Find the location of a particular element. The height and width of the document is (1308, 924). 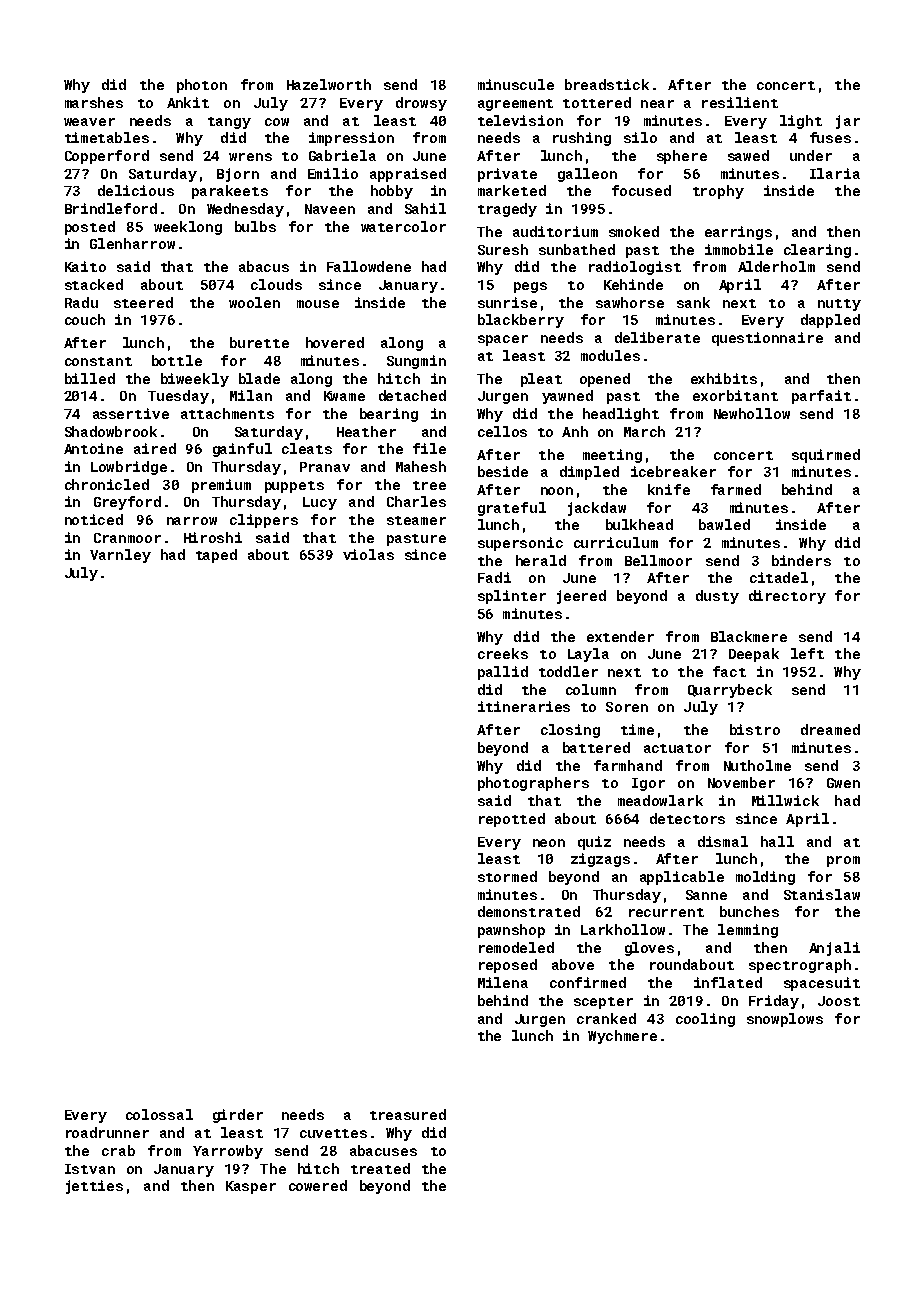

steered is located at coordinates (143, 302).
